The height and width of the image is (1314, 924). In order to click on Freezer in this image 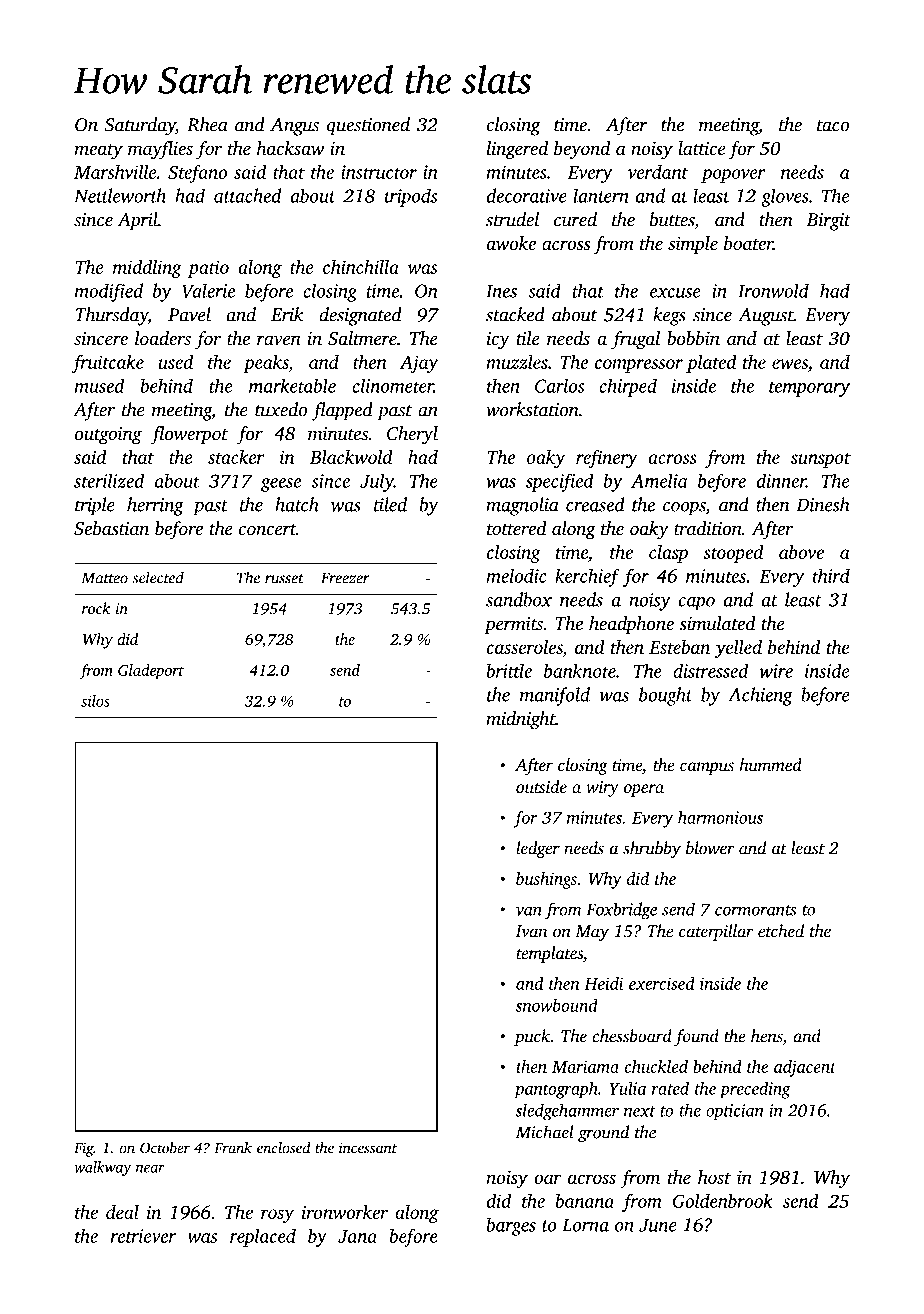, I will do `click(345, 578)`.
